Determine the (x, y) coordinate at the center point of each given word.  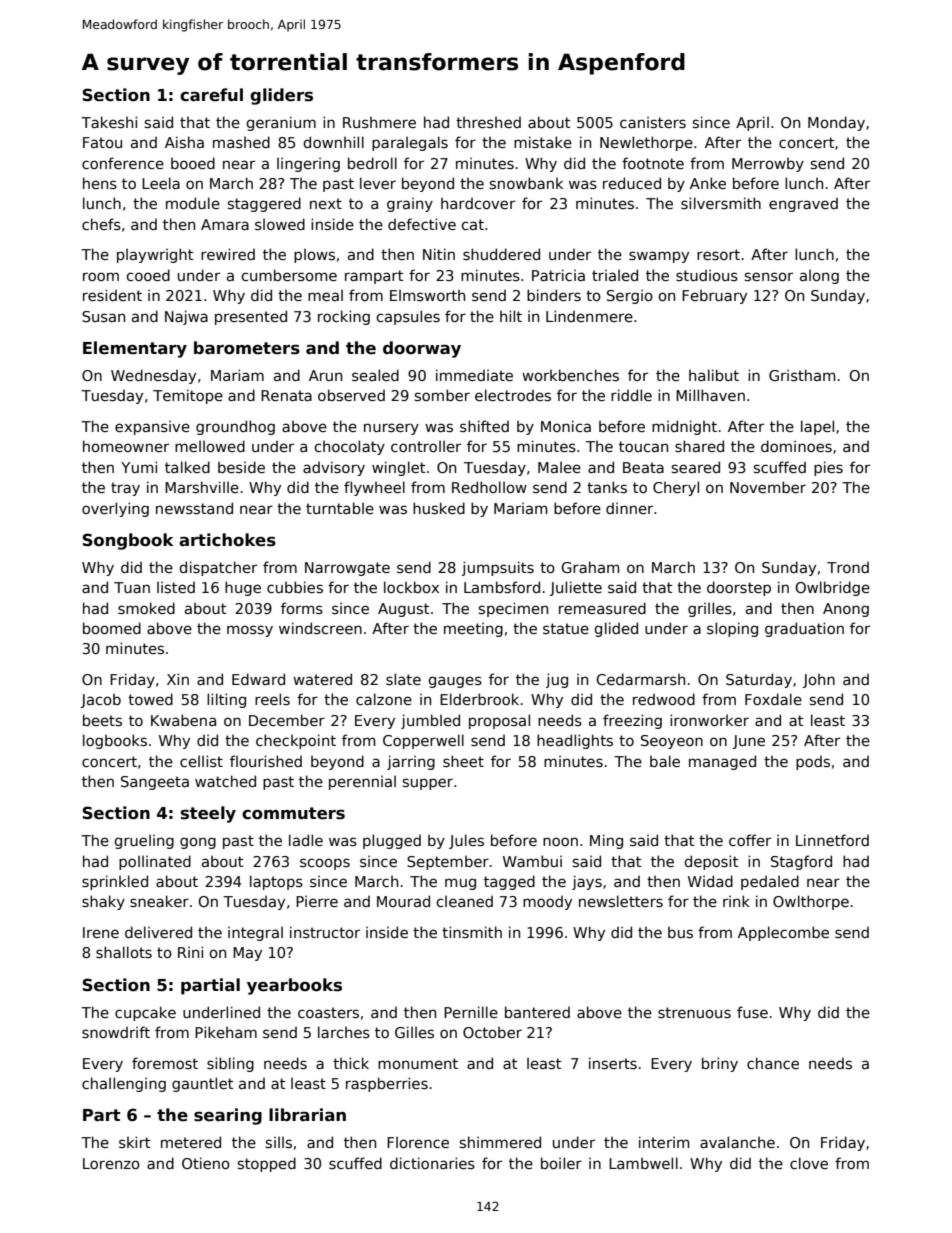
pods (813, 762)
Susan (103, 316)
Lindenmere (589, 316)
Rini (190, 952)
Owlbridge (832, 588)
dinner (629, 508)
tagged (509, 882)
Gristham (802, 375)
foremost (165, 1063)
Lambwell (643, 1163)
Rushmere (379, 122)
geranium (281, 123)
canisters (653, 122)
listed (176, 587)
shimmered (500, 1142)
